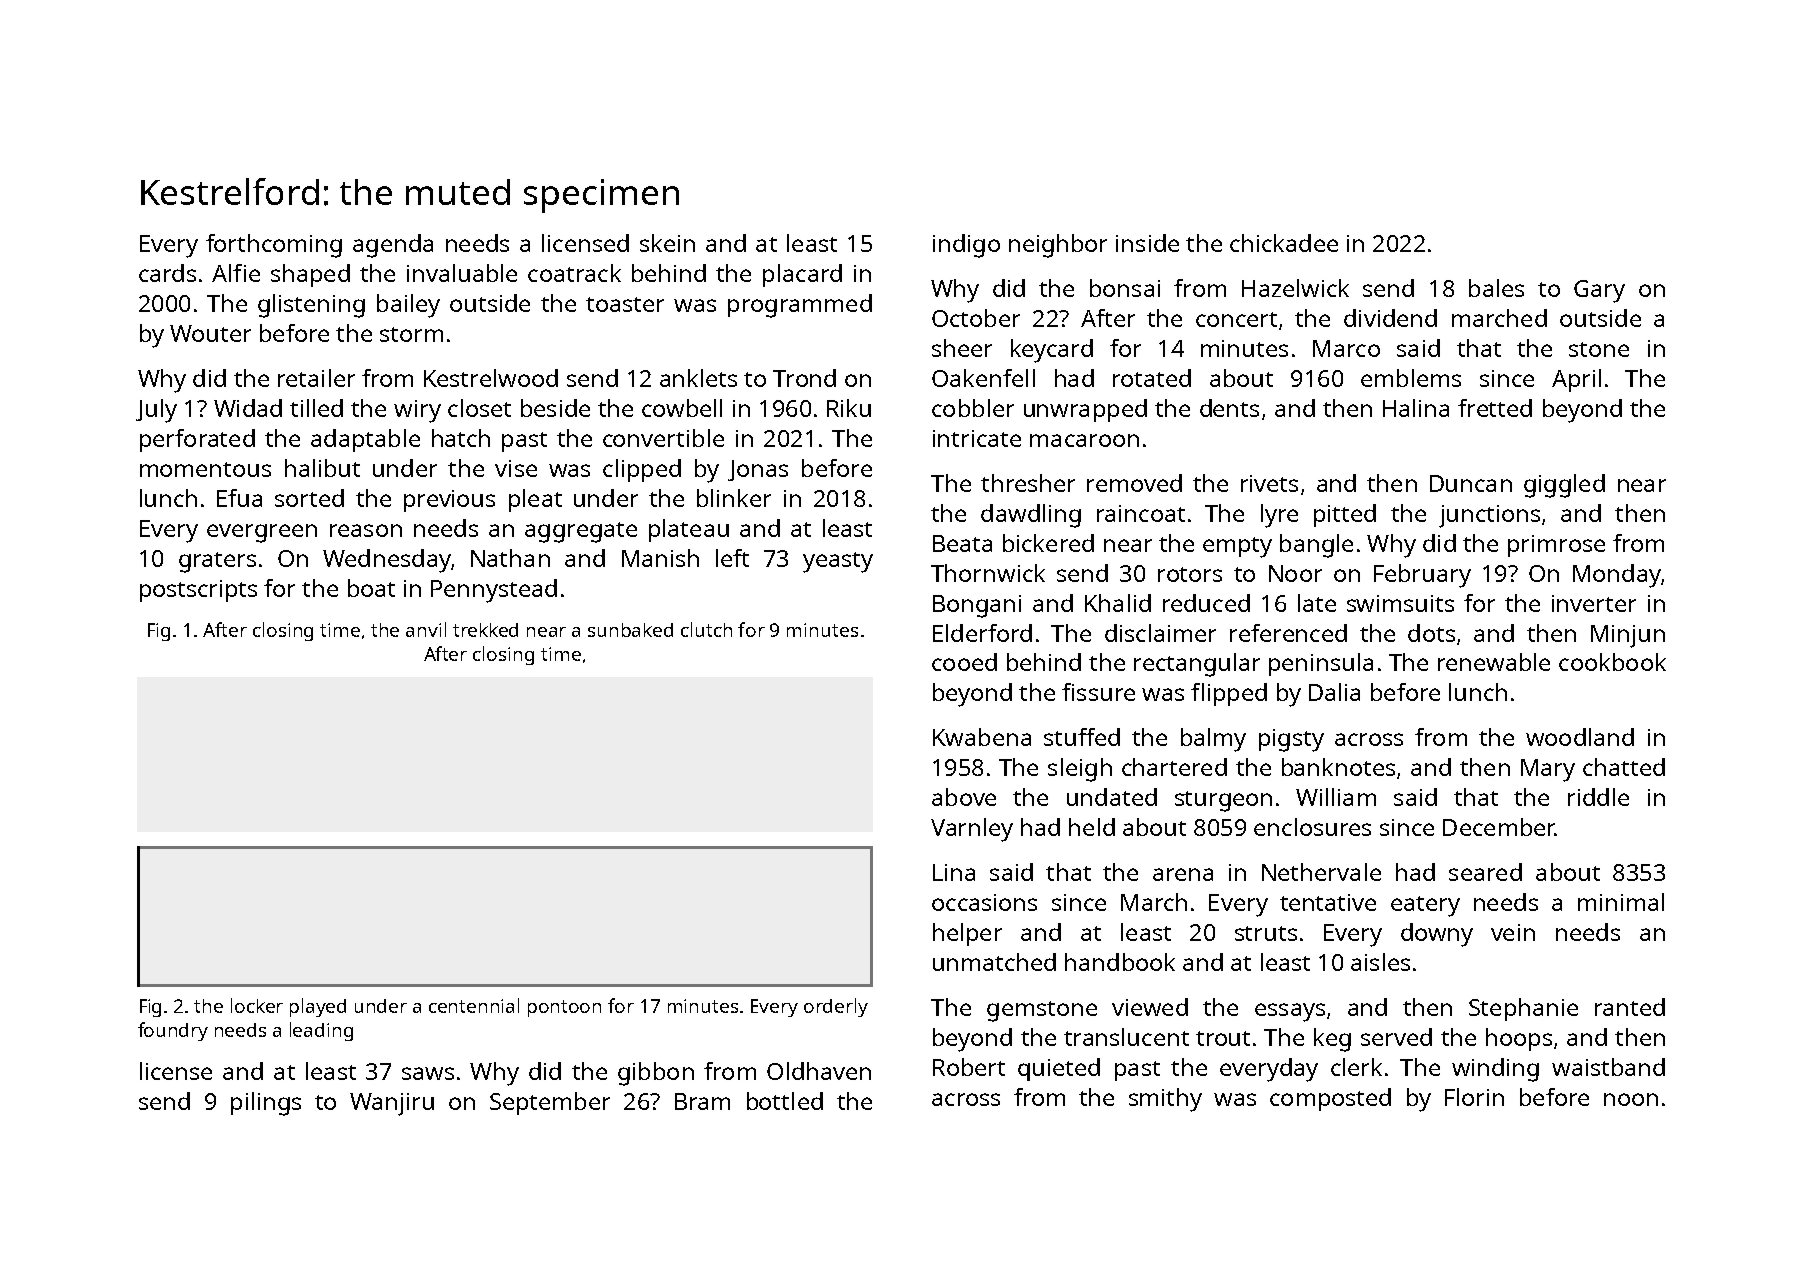 The width and height of the screenshot is (1804, 1276). What do you see at coordinates (266, 1104) in the screenshot?
I see `pilings` at bounding box center [266, 1104].
